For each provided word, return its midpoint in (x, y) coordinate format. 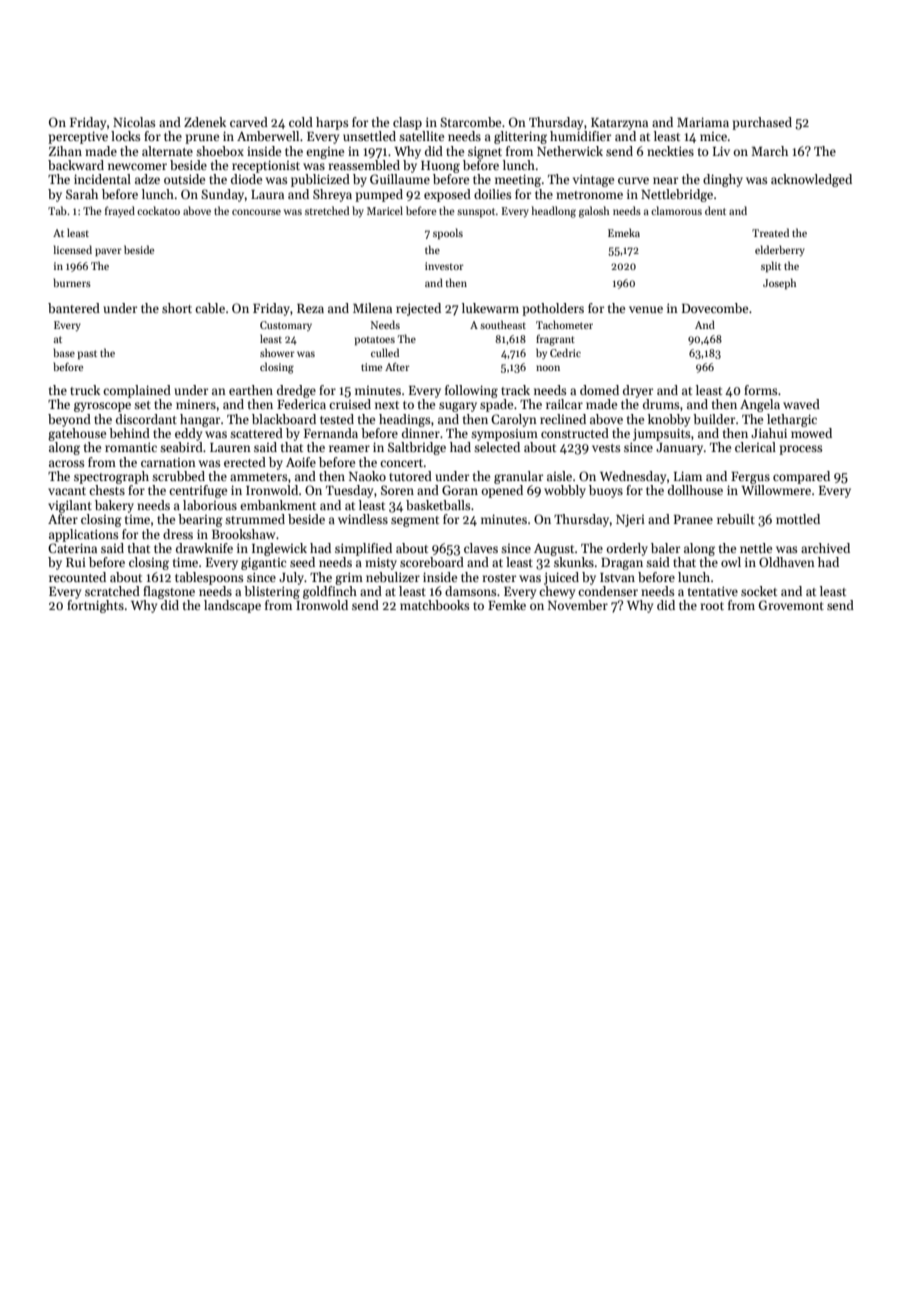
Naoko (367, 476)
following (471, 391)
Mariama (703, 122)
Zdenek (205, 122)
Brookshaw (243, 534)
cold (301, 122)
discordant (146, 419)
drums (661, 404)
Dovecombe (715, 308)
